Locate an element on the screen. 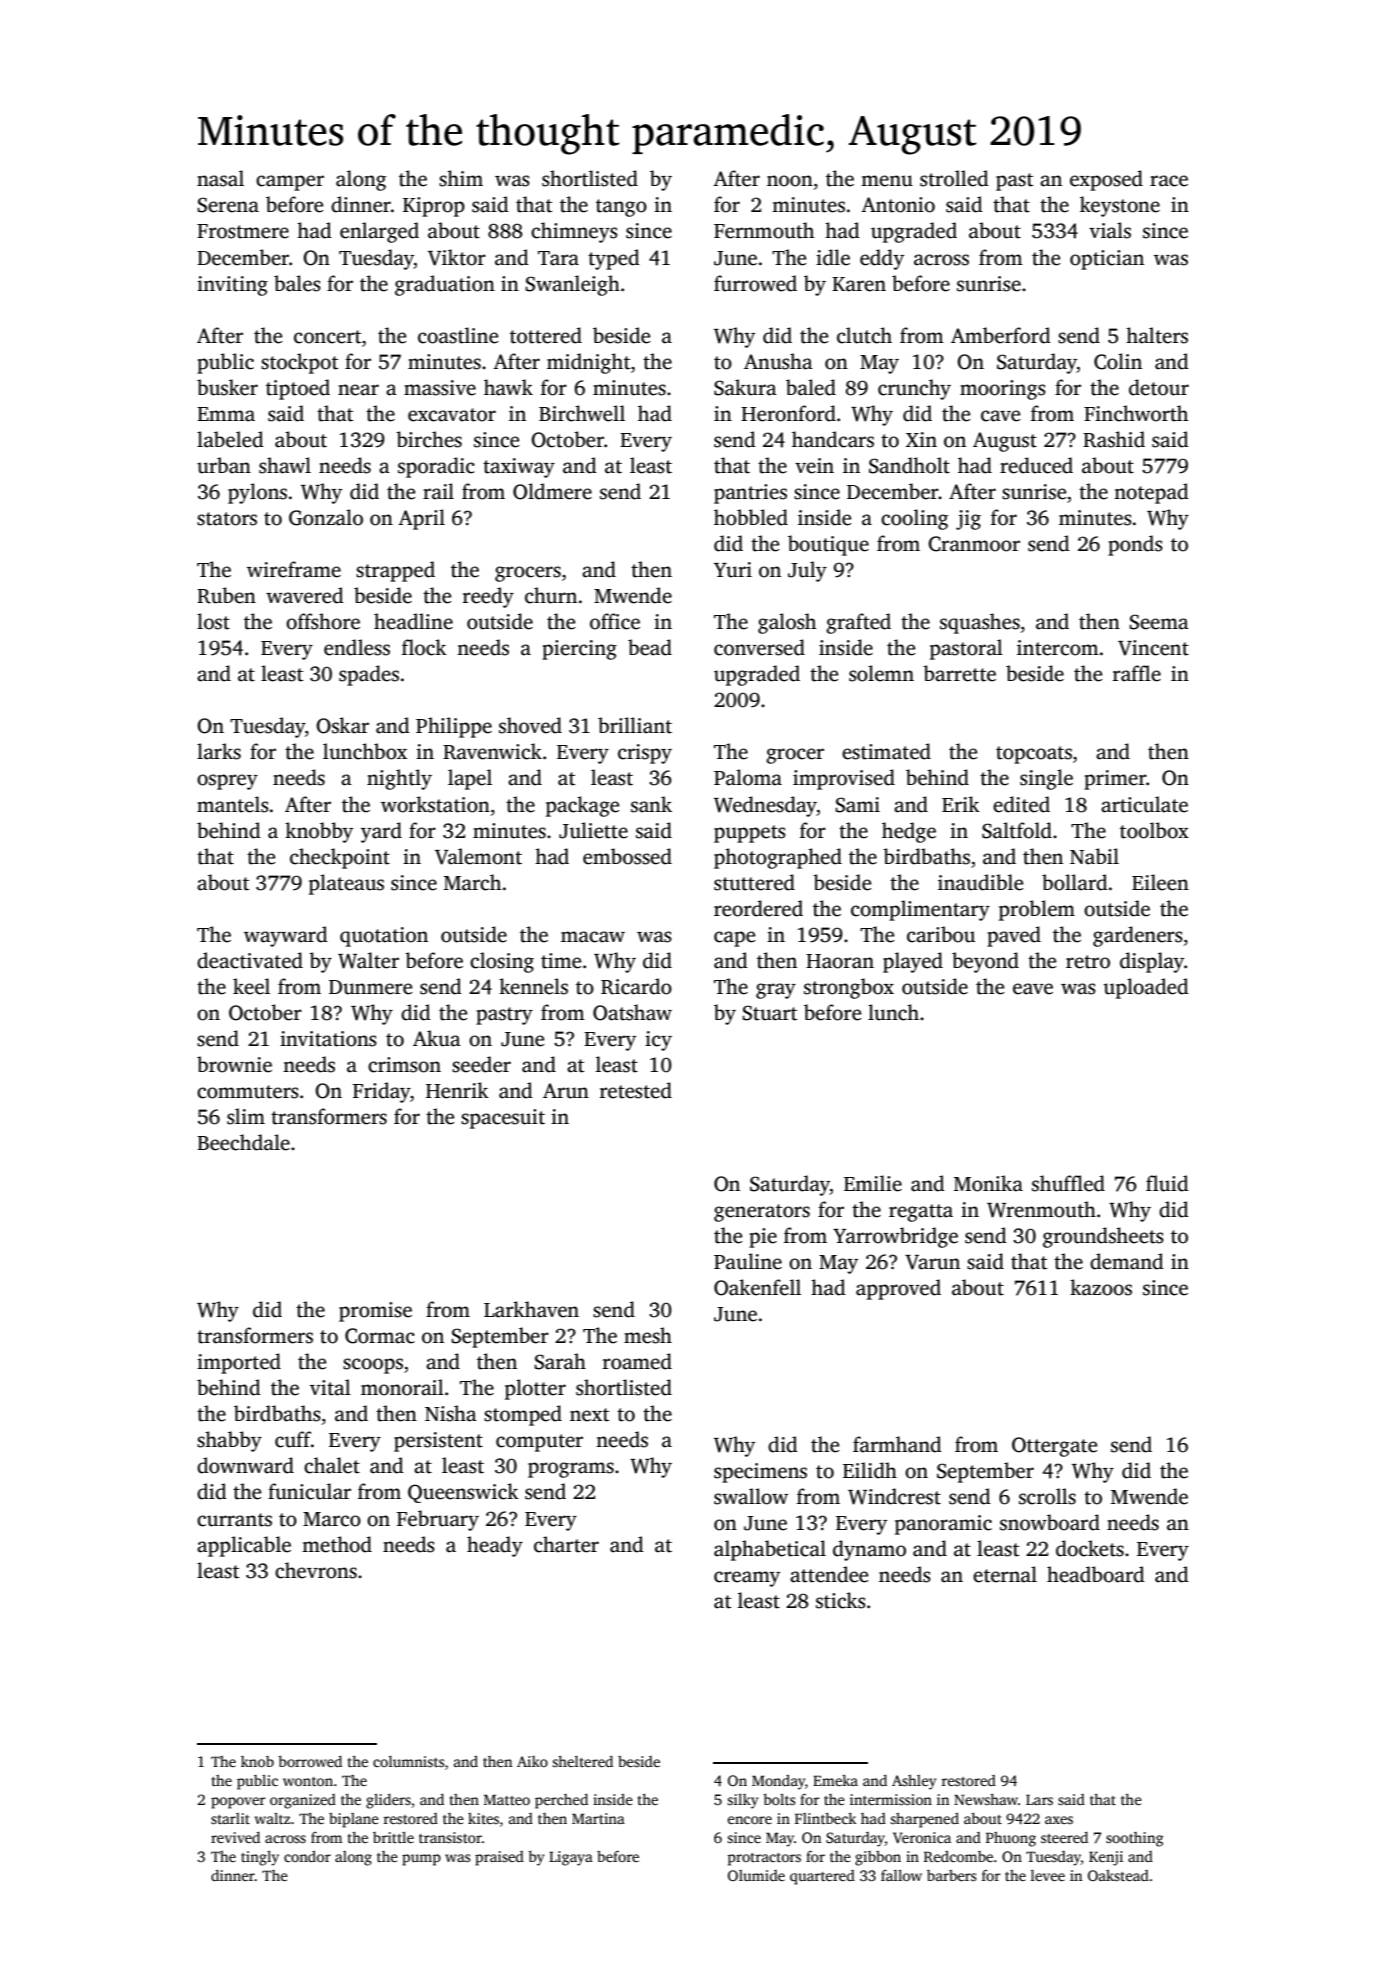 The image size is (1386, 1969). larks is located at coordinates (219, 751).
